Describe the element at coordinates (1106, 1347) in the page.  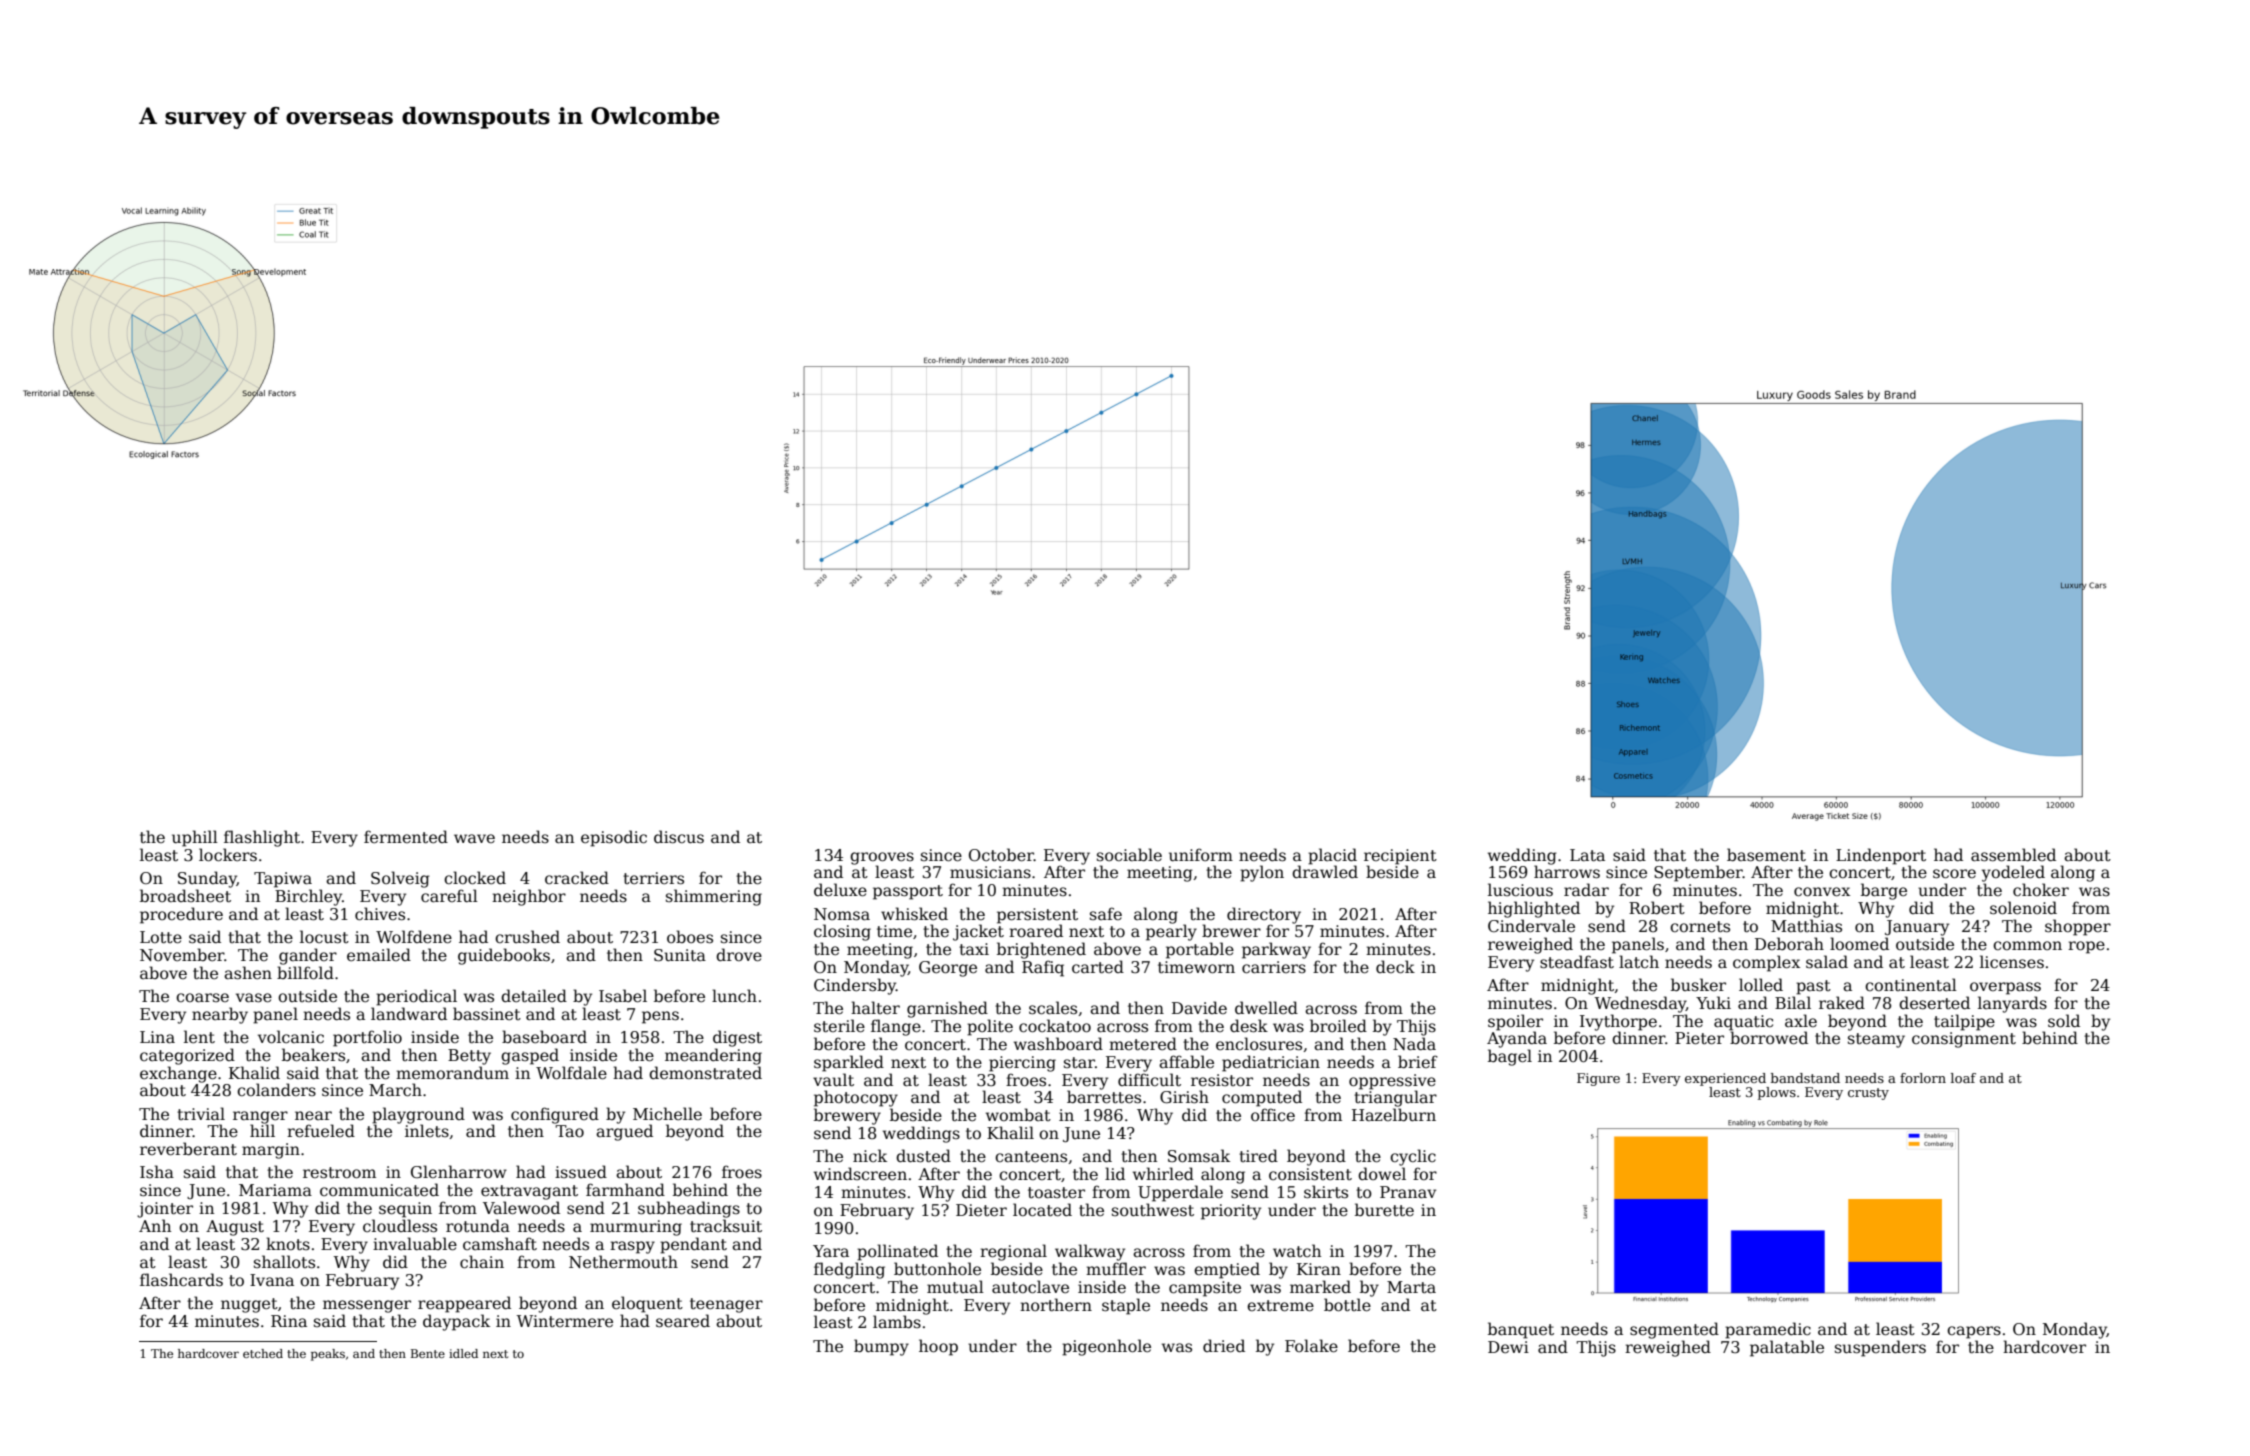
I see `pigeonhole` at that location.
